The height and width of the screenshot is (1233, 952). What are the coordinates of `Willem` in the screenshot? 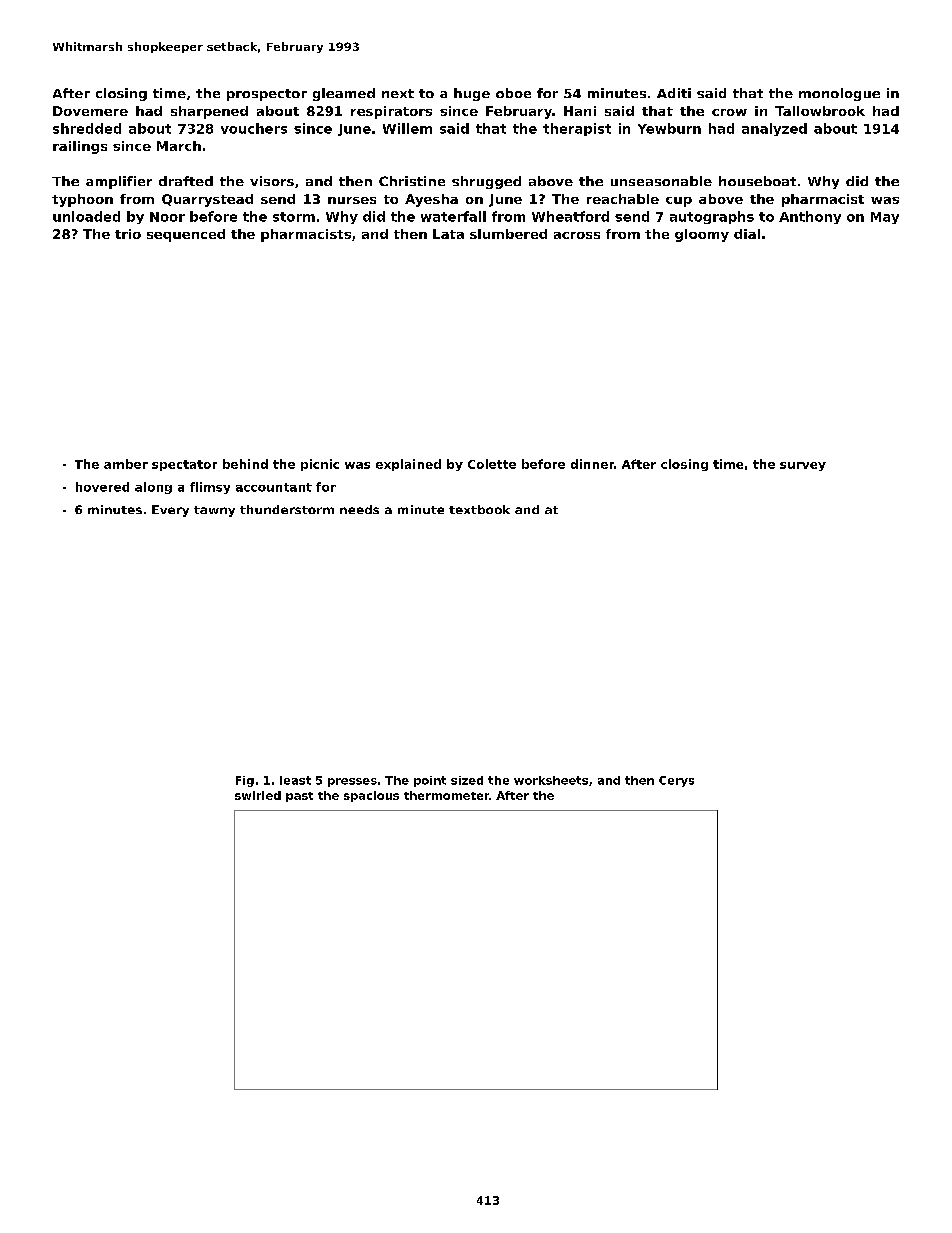 It's located at (407, 128).
